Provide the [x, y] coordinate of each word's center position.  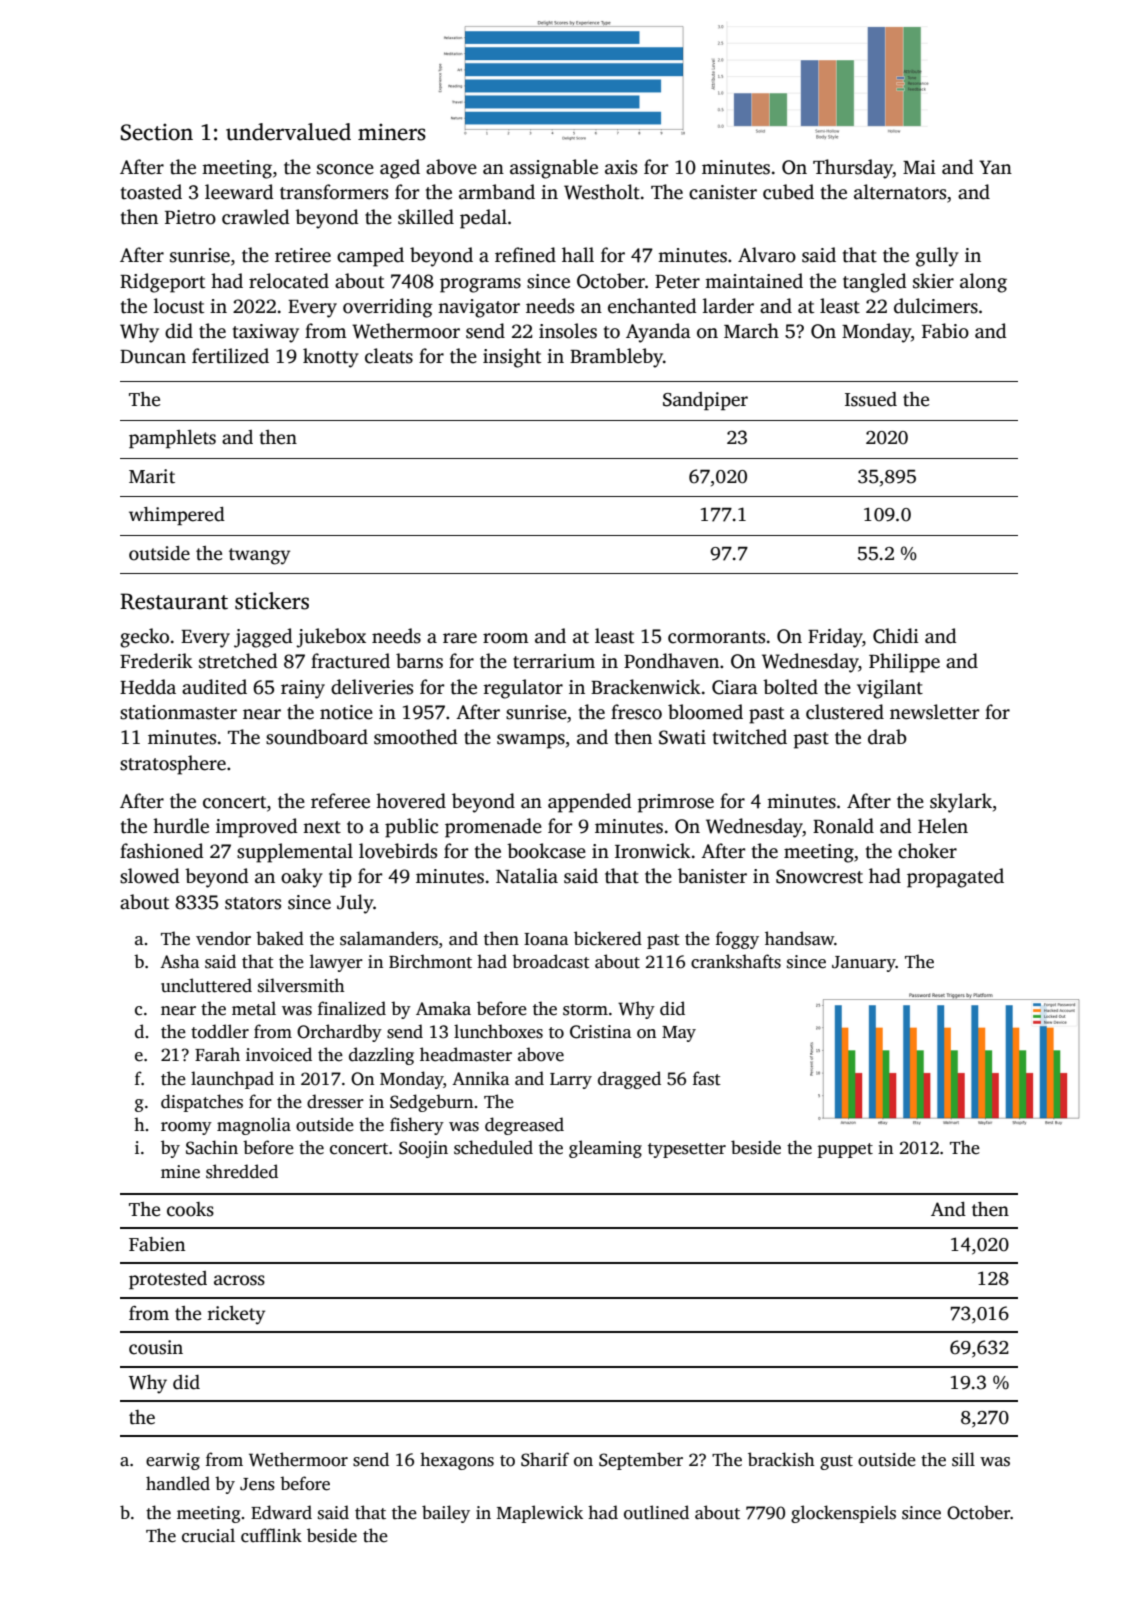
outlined [656, 1512]
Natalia [527, 876]
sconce [345, 169]
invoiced [279, 1054]
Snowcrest [819, 876]
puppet [845, 1150]
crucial [208, 1535]
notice [346, 712]
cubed [788, 192]
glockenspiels [843, 1514]
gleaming [605, 1149]
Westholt [602, 192]
